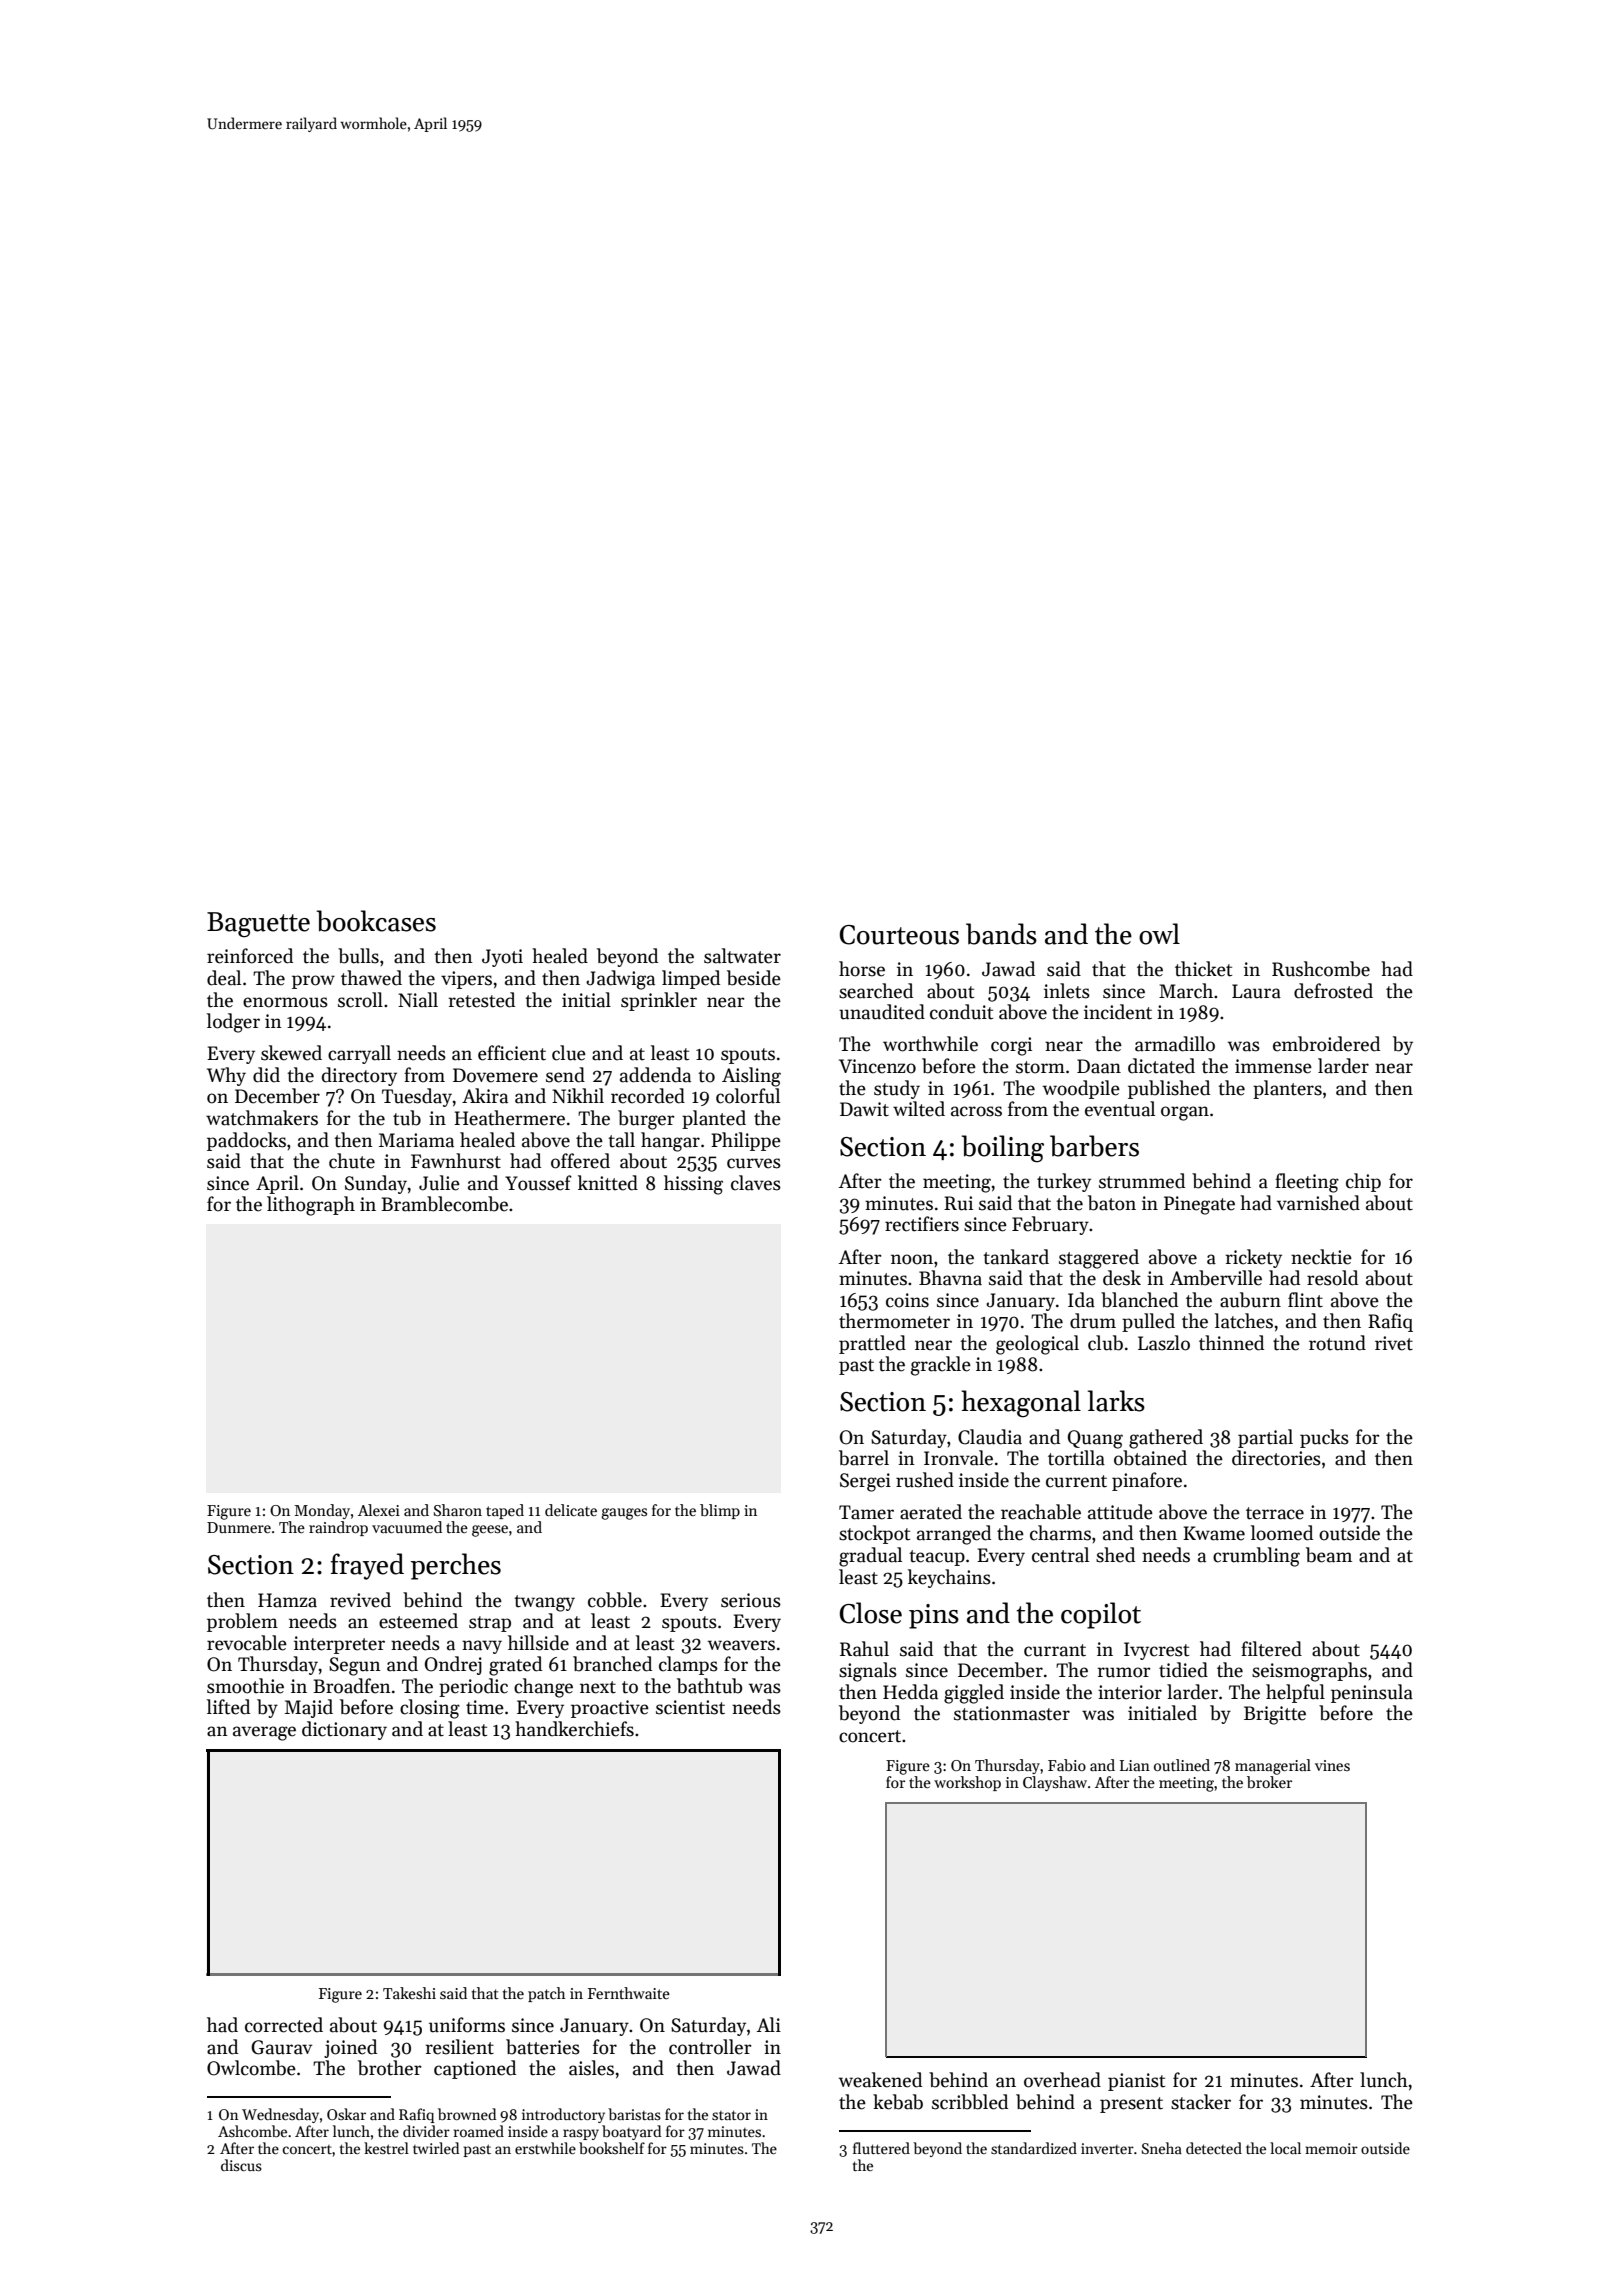  Describe the element at coordinates (1203, 969) in the image. I see `thicket` at that location.
